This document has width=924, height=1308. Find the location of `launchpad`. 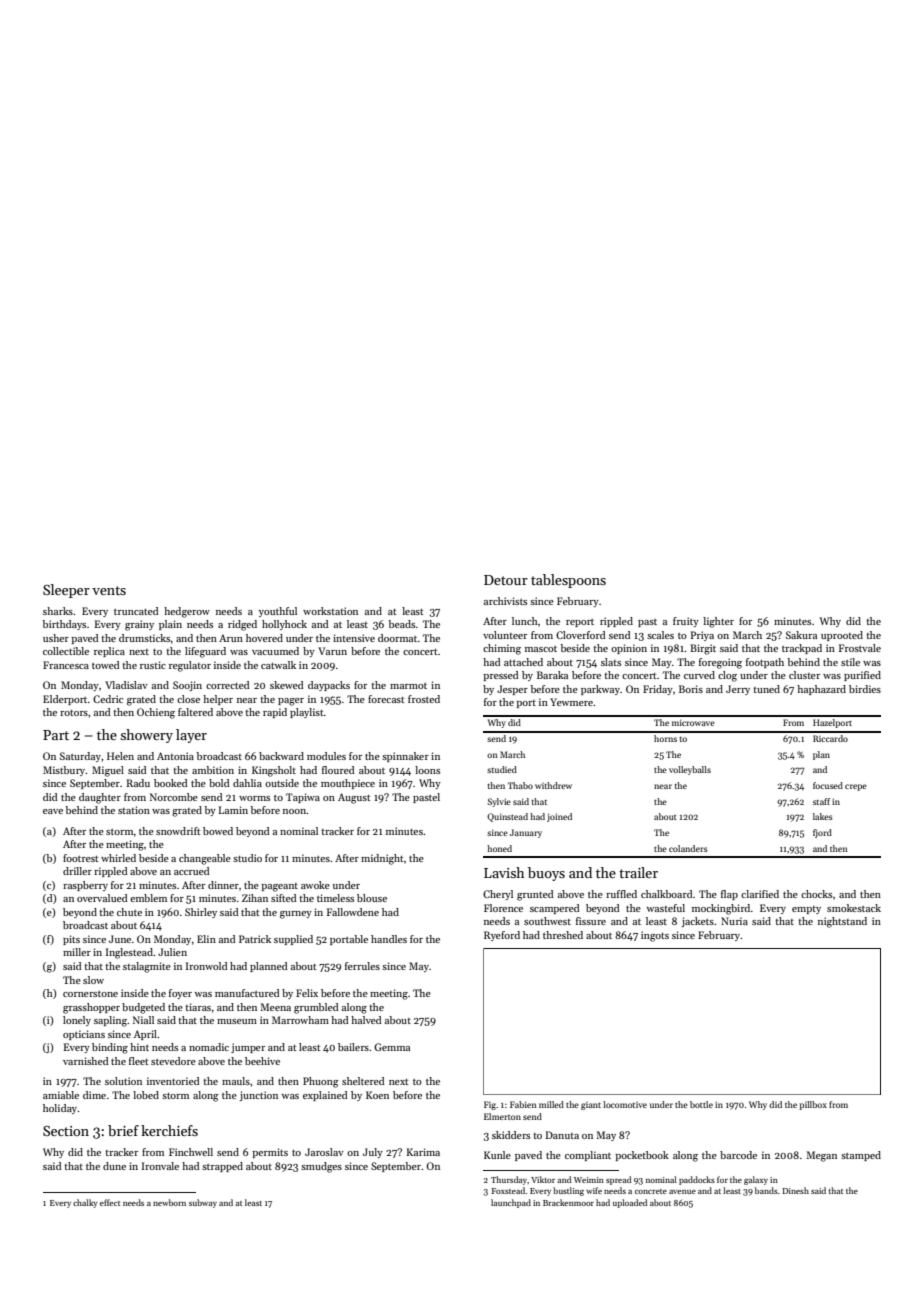

launchpad is located at coordinates (511, 1203).
